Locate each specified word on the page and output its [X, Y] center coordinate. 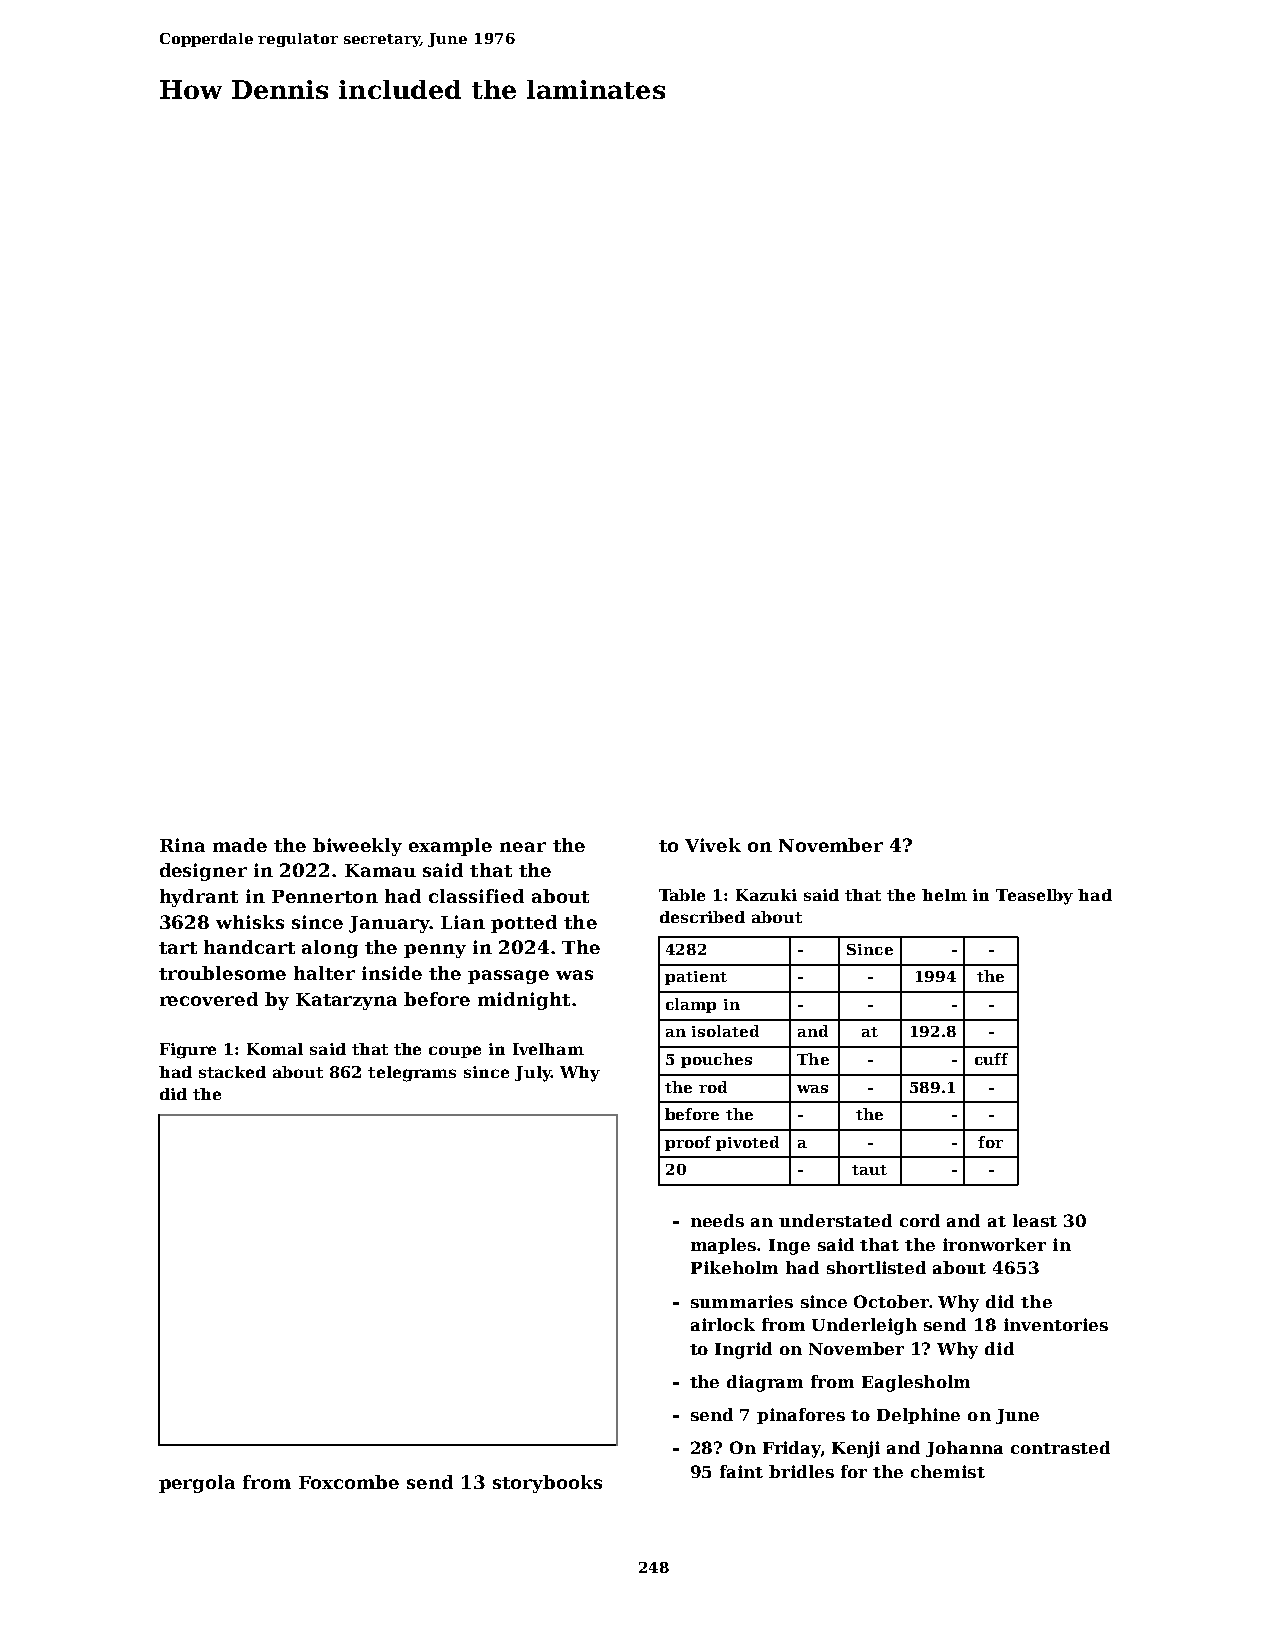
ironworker [994, 1244]
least [1035, 1220]
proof [688, 1143]
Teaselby [1034, 897]
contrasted [1060, 1447]
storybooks [547, 1484]
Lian [463, 922]
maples [724, 1246]
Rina [182, 845]
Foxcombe [349, 1482]
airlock [723, 1324]
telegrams [412, 1074]
